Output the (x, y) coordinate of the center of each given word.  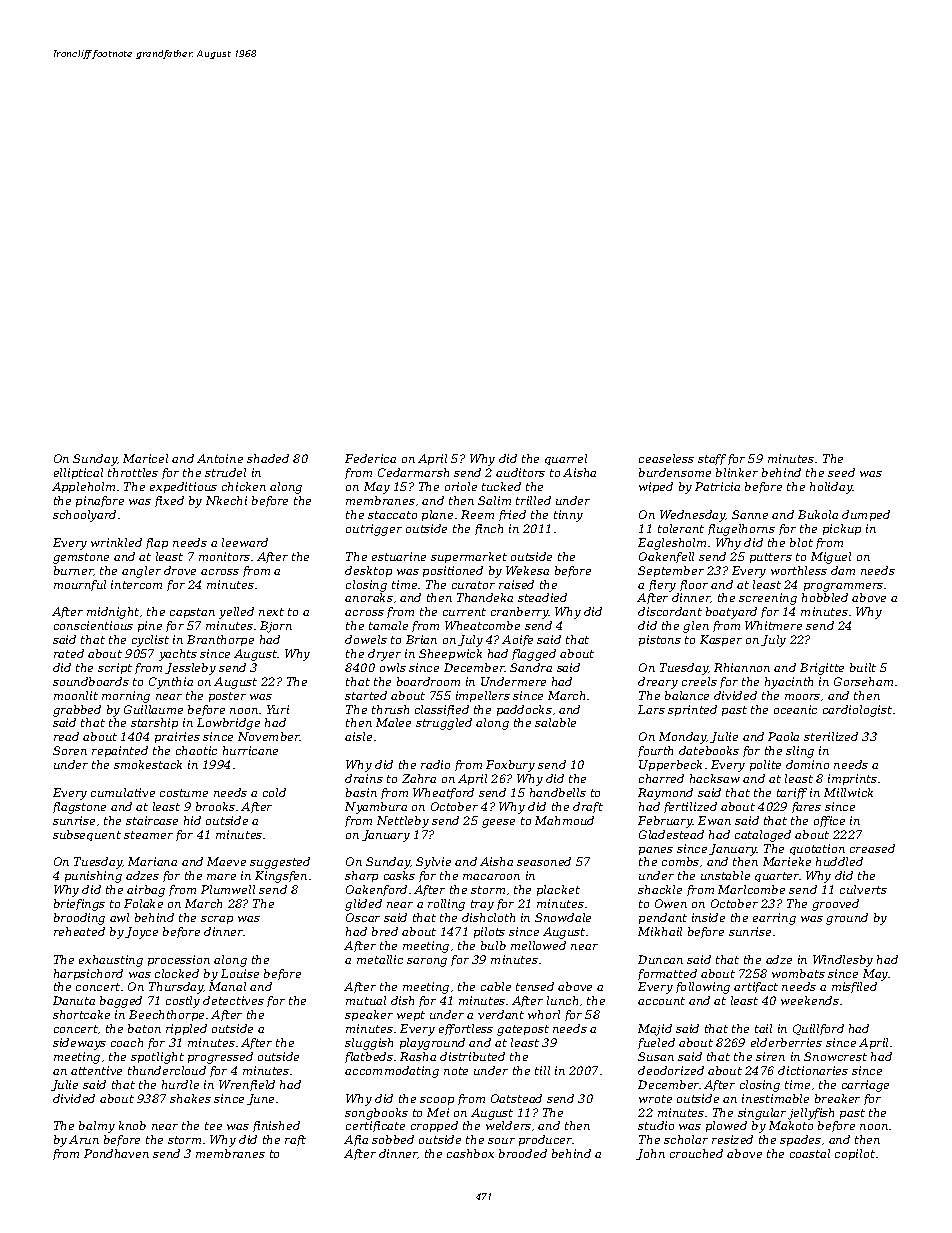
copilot (855, 1154)
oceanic (795, 709)
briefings (79, 905)
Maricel (145, 458)
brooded (523, 1153)
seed (841, 472)
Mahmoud (564, 820)
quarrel (566, 459)
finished (276, 1126)
